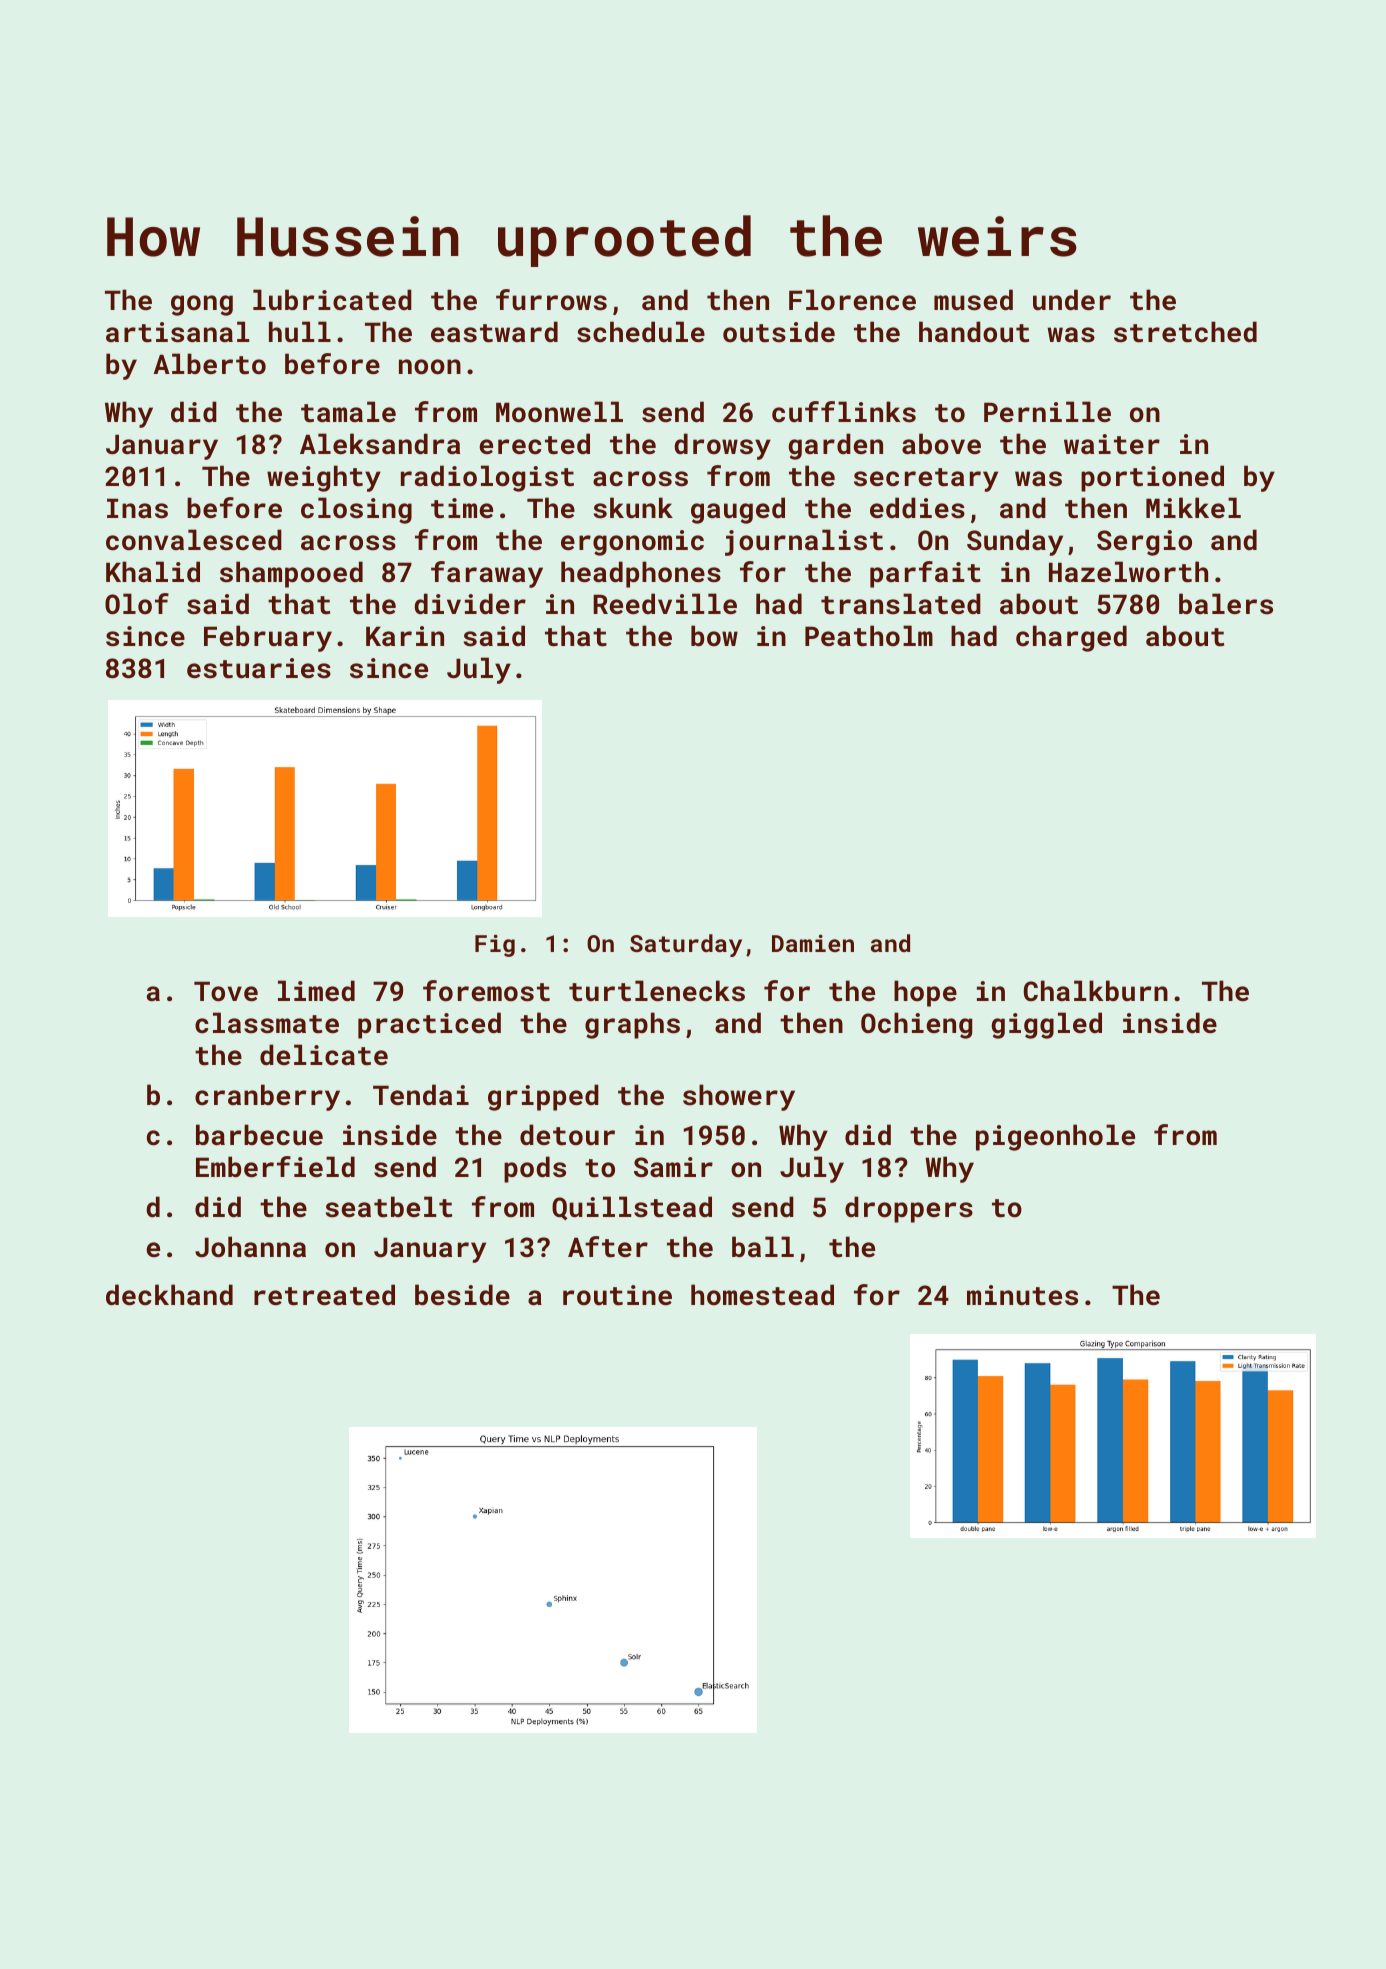 This screenshot has width=1386, height=1969. Describe the element at coordinates (259, 668) in the screenshot. I see `estuaries` at that location.
